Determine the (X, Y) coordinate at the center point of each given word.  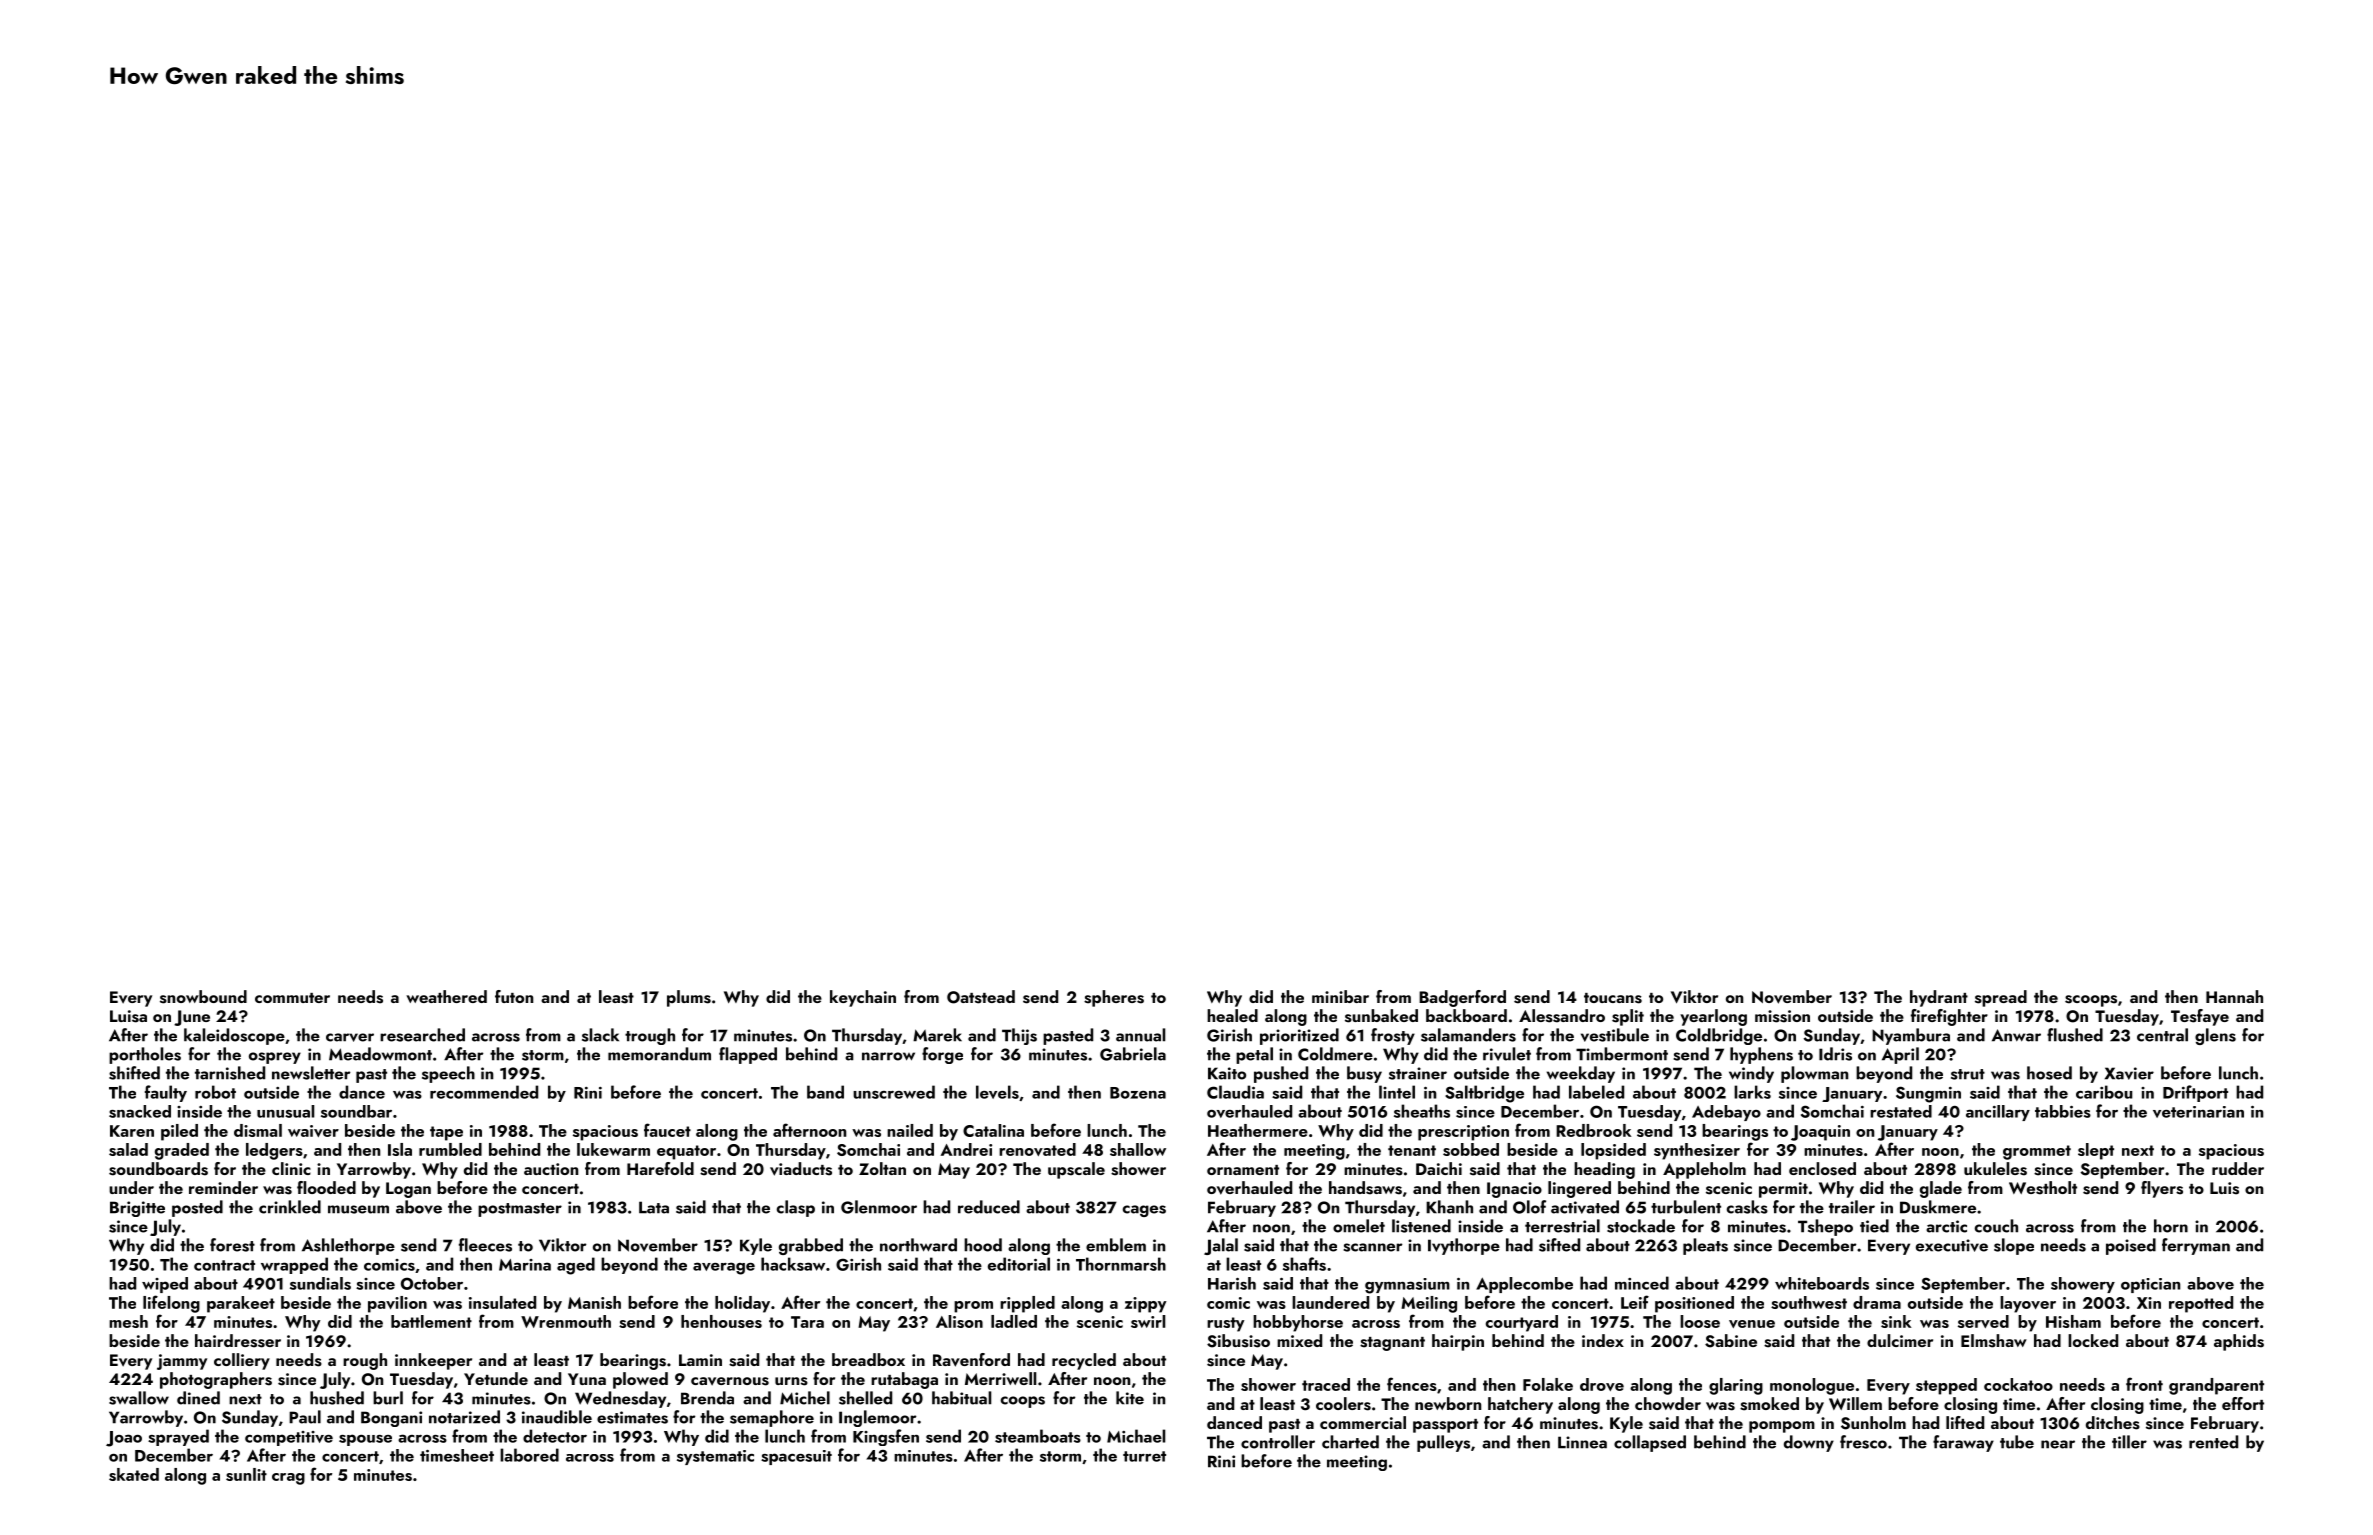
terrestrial (1562, 1226)
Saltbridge (1484, 1094)
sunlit (246, 1474)
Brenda (707, 1398)
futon (514, 996)
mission (1782, 1016)
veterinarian (2198, 1112)
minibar (1340, 996)
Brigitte (137, 1209)
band (825, 1092)
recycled (1084, 1361)
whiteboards (1822, 1283)
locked (2093, 1340)
